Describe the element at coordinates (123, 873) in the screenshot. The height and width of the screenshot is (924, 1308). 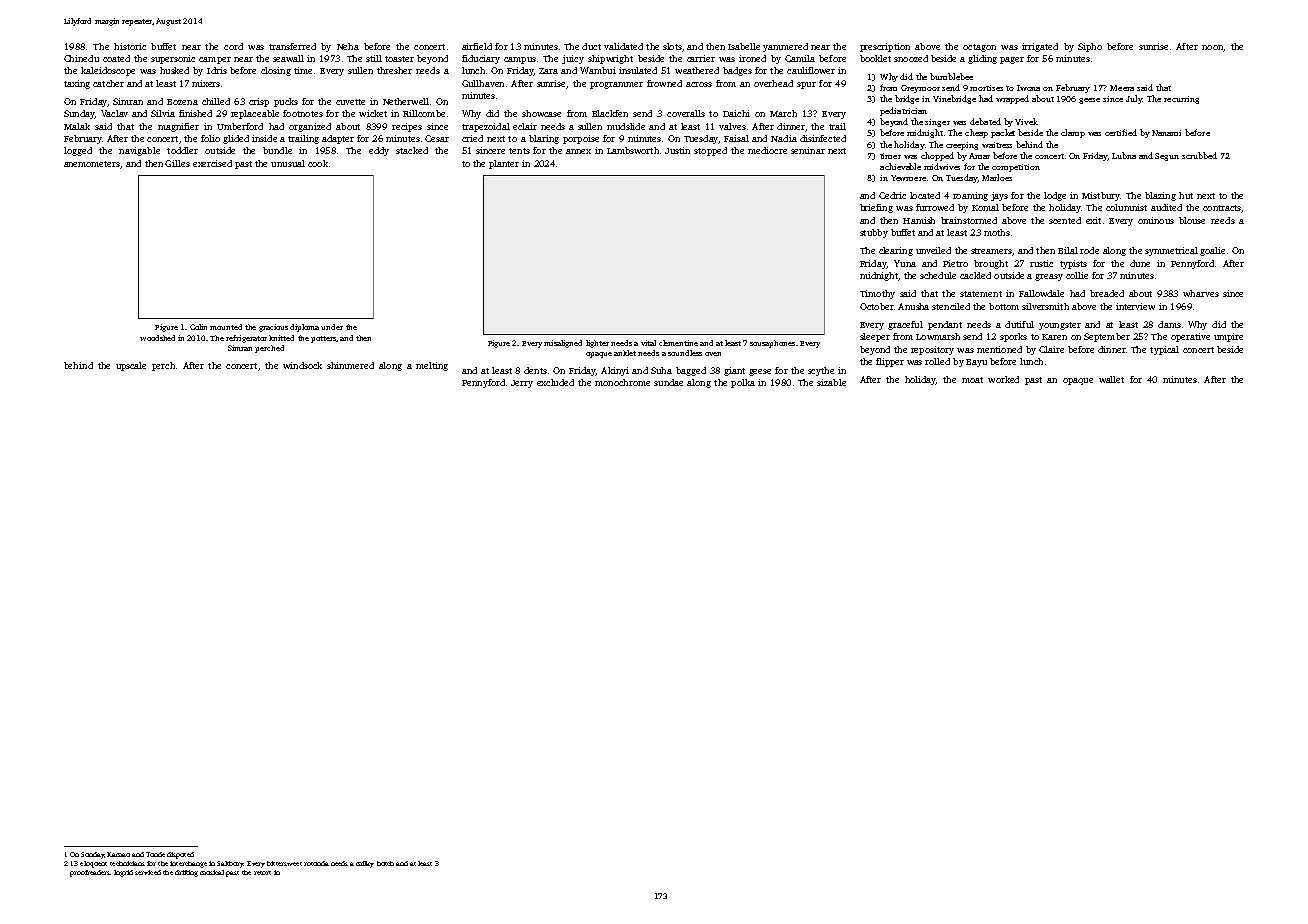
I see `Ingrid` at that location.
